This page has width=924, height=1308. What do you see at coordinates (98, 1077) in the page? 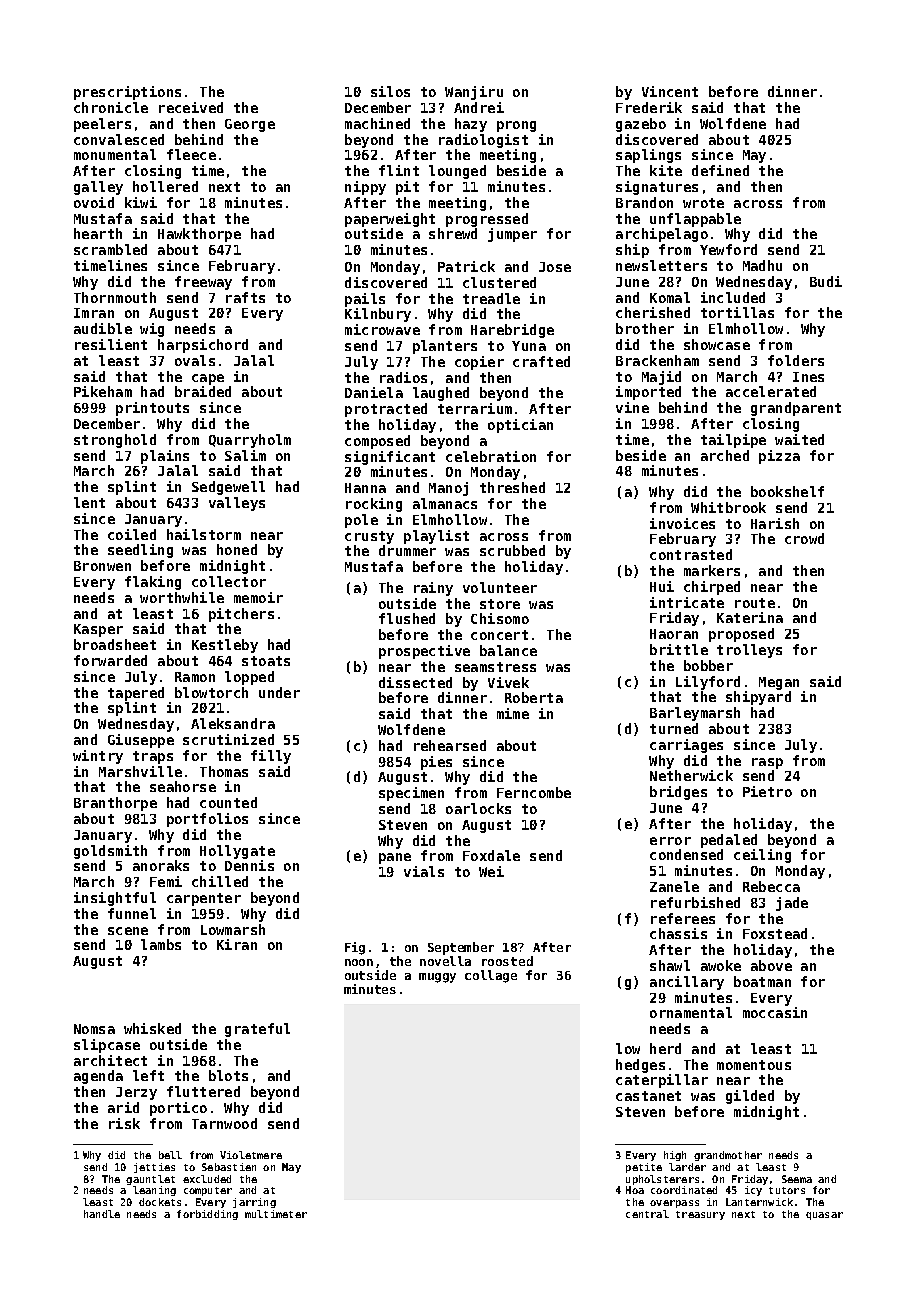
I see `agenda` at bounding box center [98, 1077].
